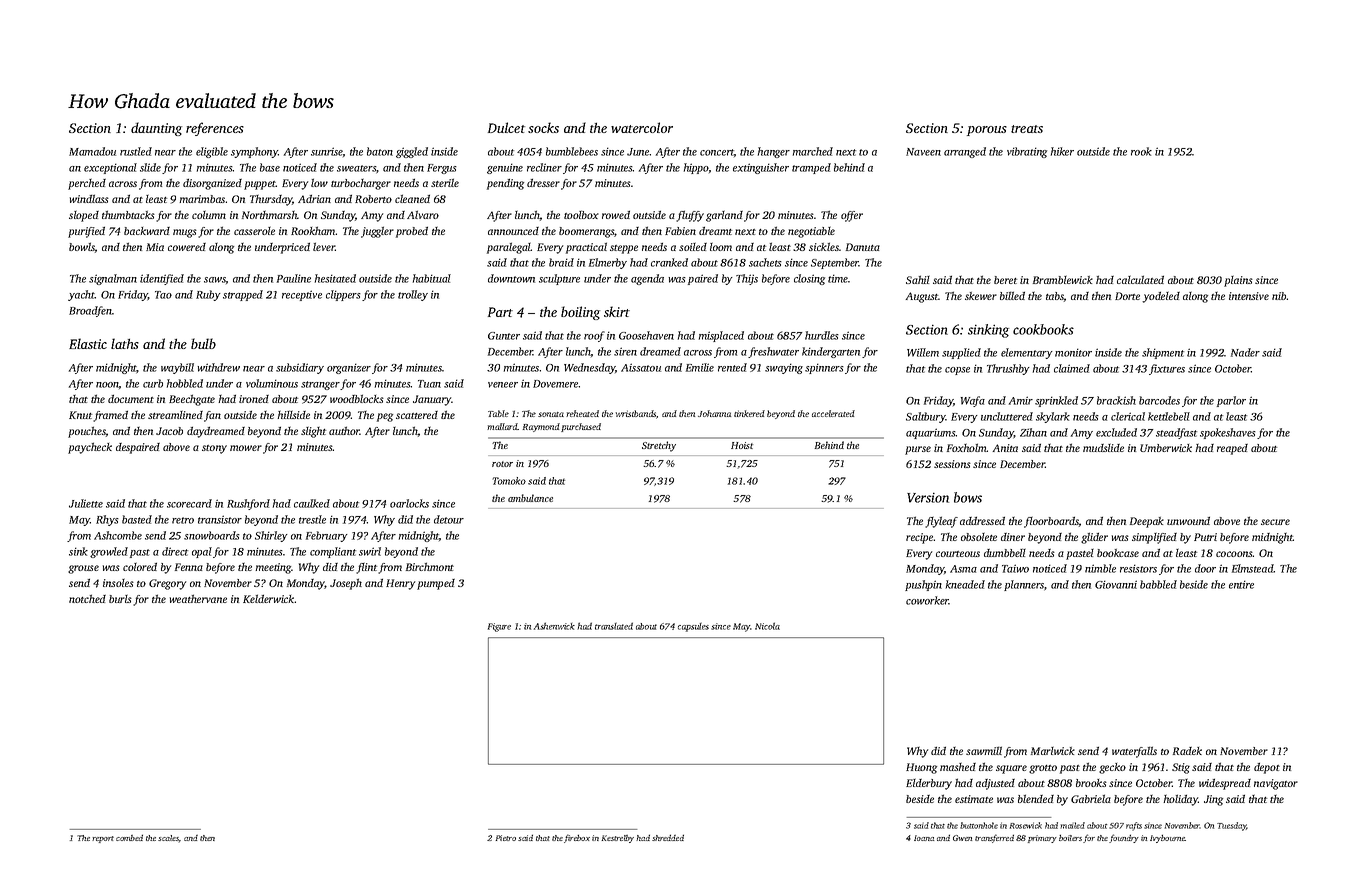 This image has width=1372, height=887. I want to click on vibrating, so click(1027, 152).
